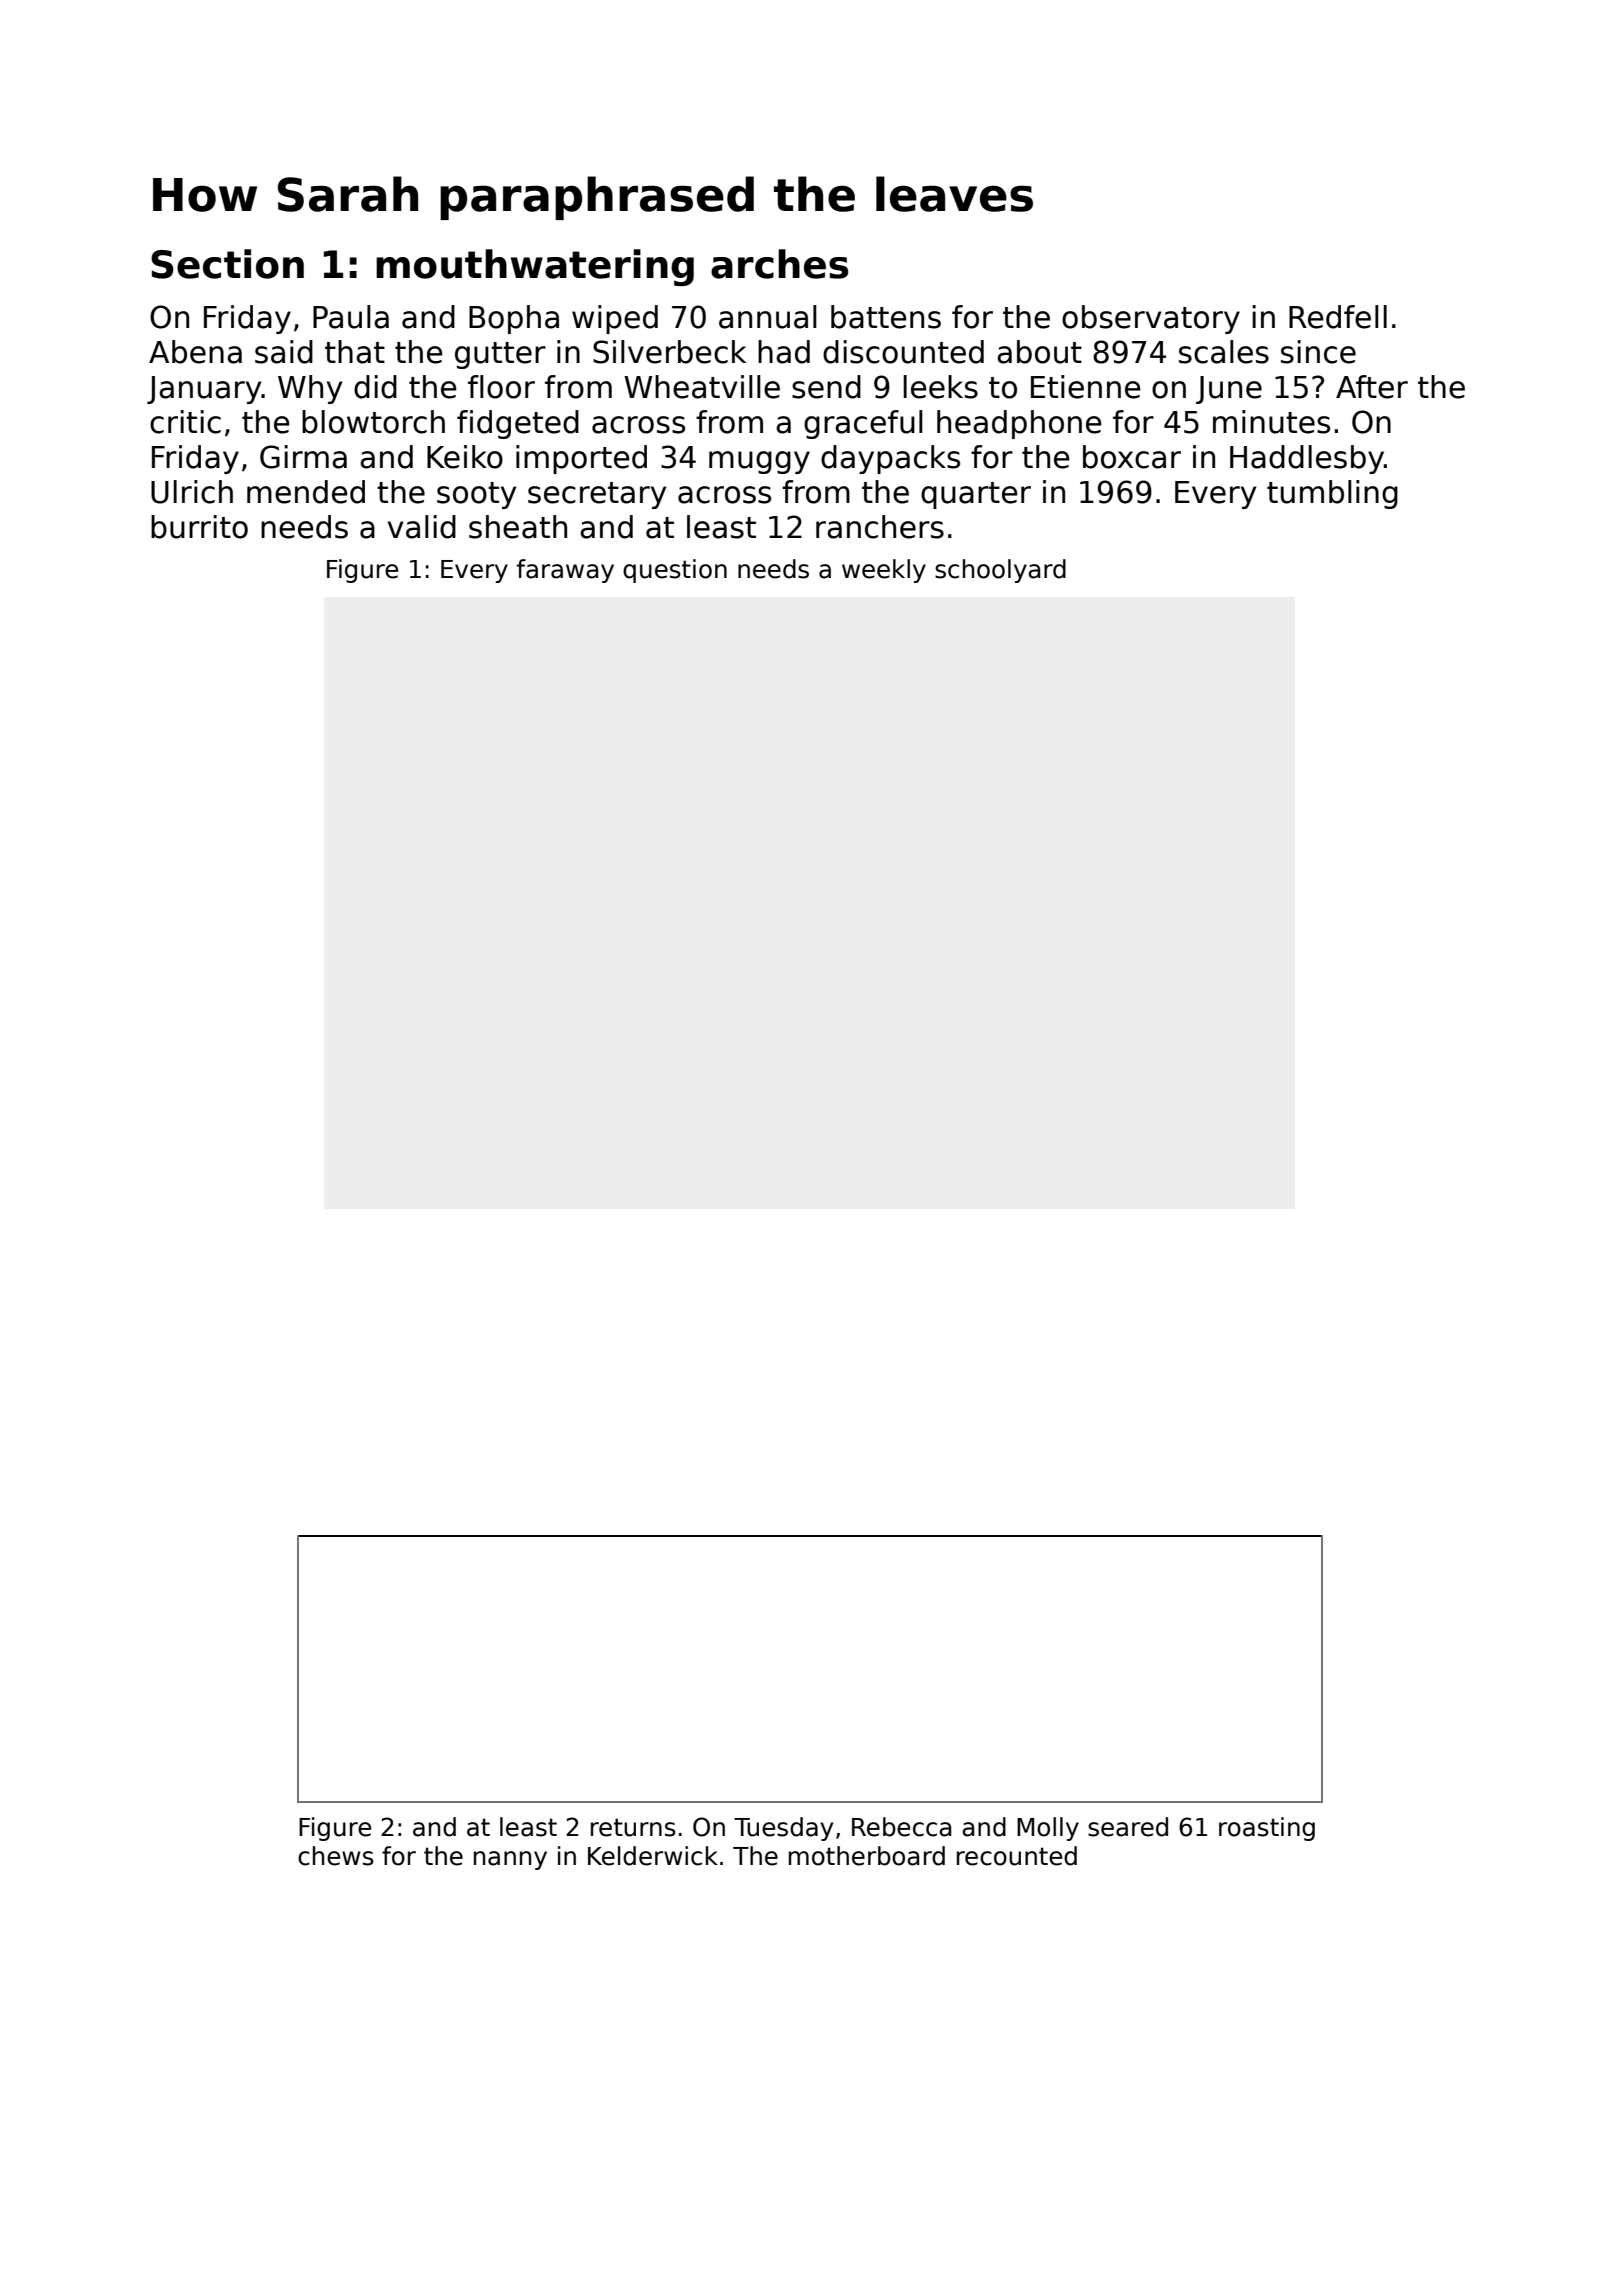  Describe the element at coordinates (199, 527) in the image. I see `burrito` at that location.
